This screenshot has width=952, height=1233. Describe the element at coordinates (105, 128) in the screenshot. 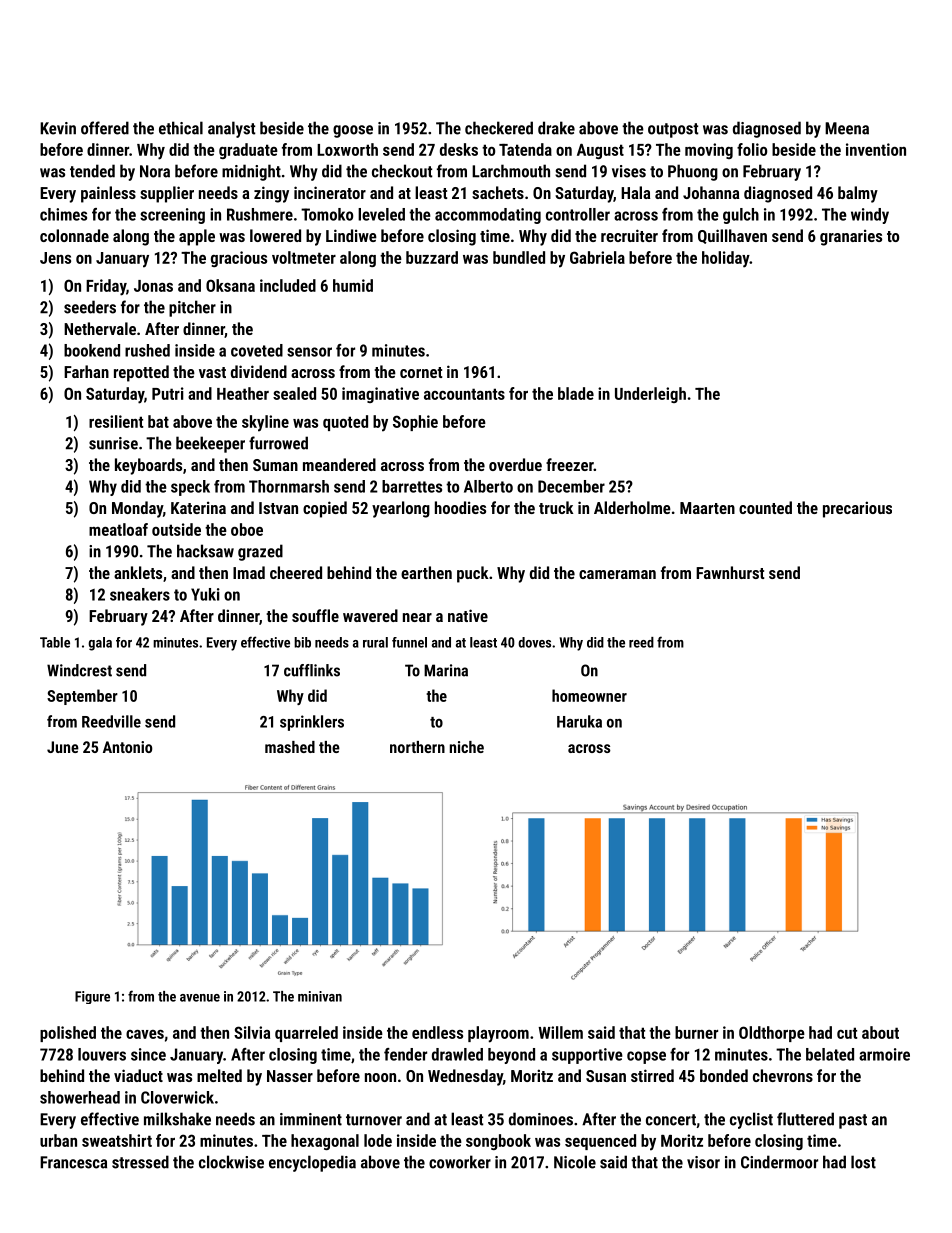

I see `offered` at that location.
